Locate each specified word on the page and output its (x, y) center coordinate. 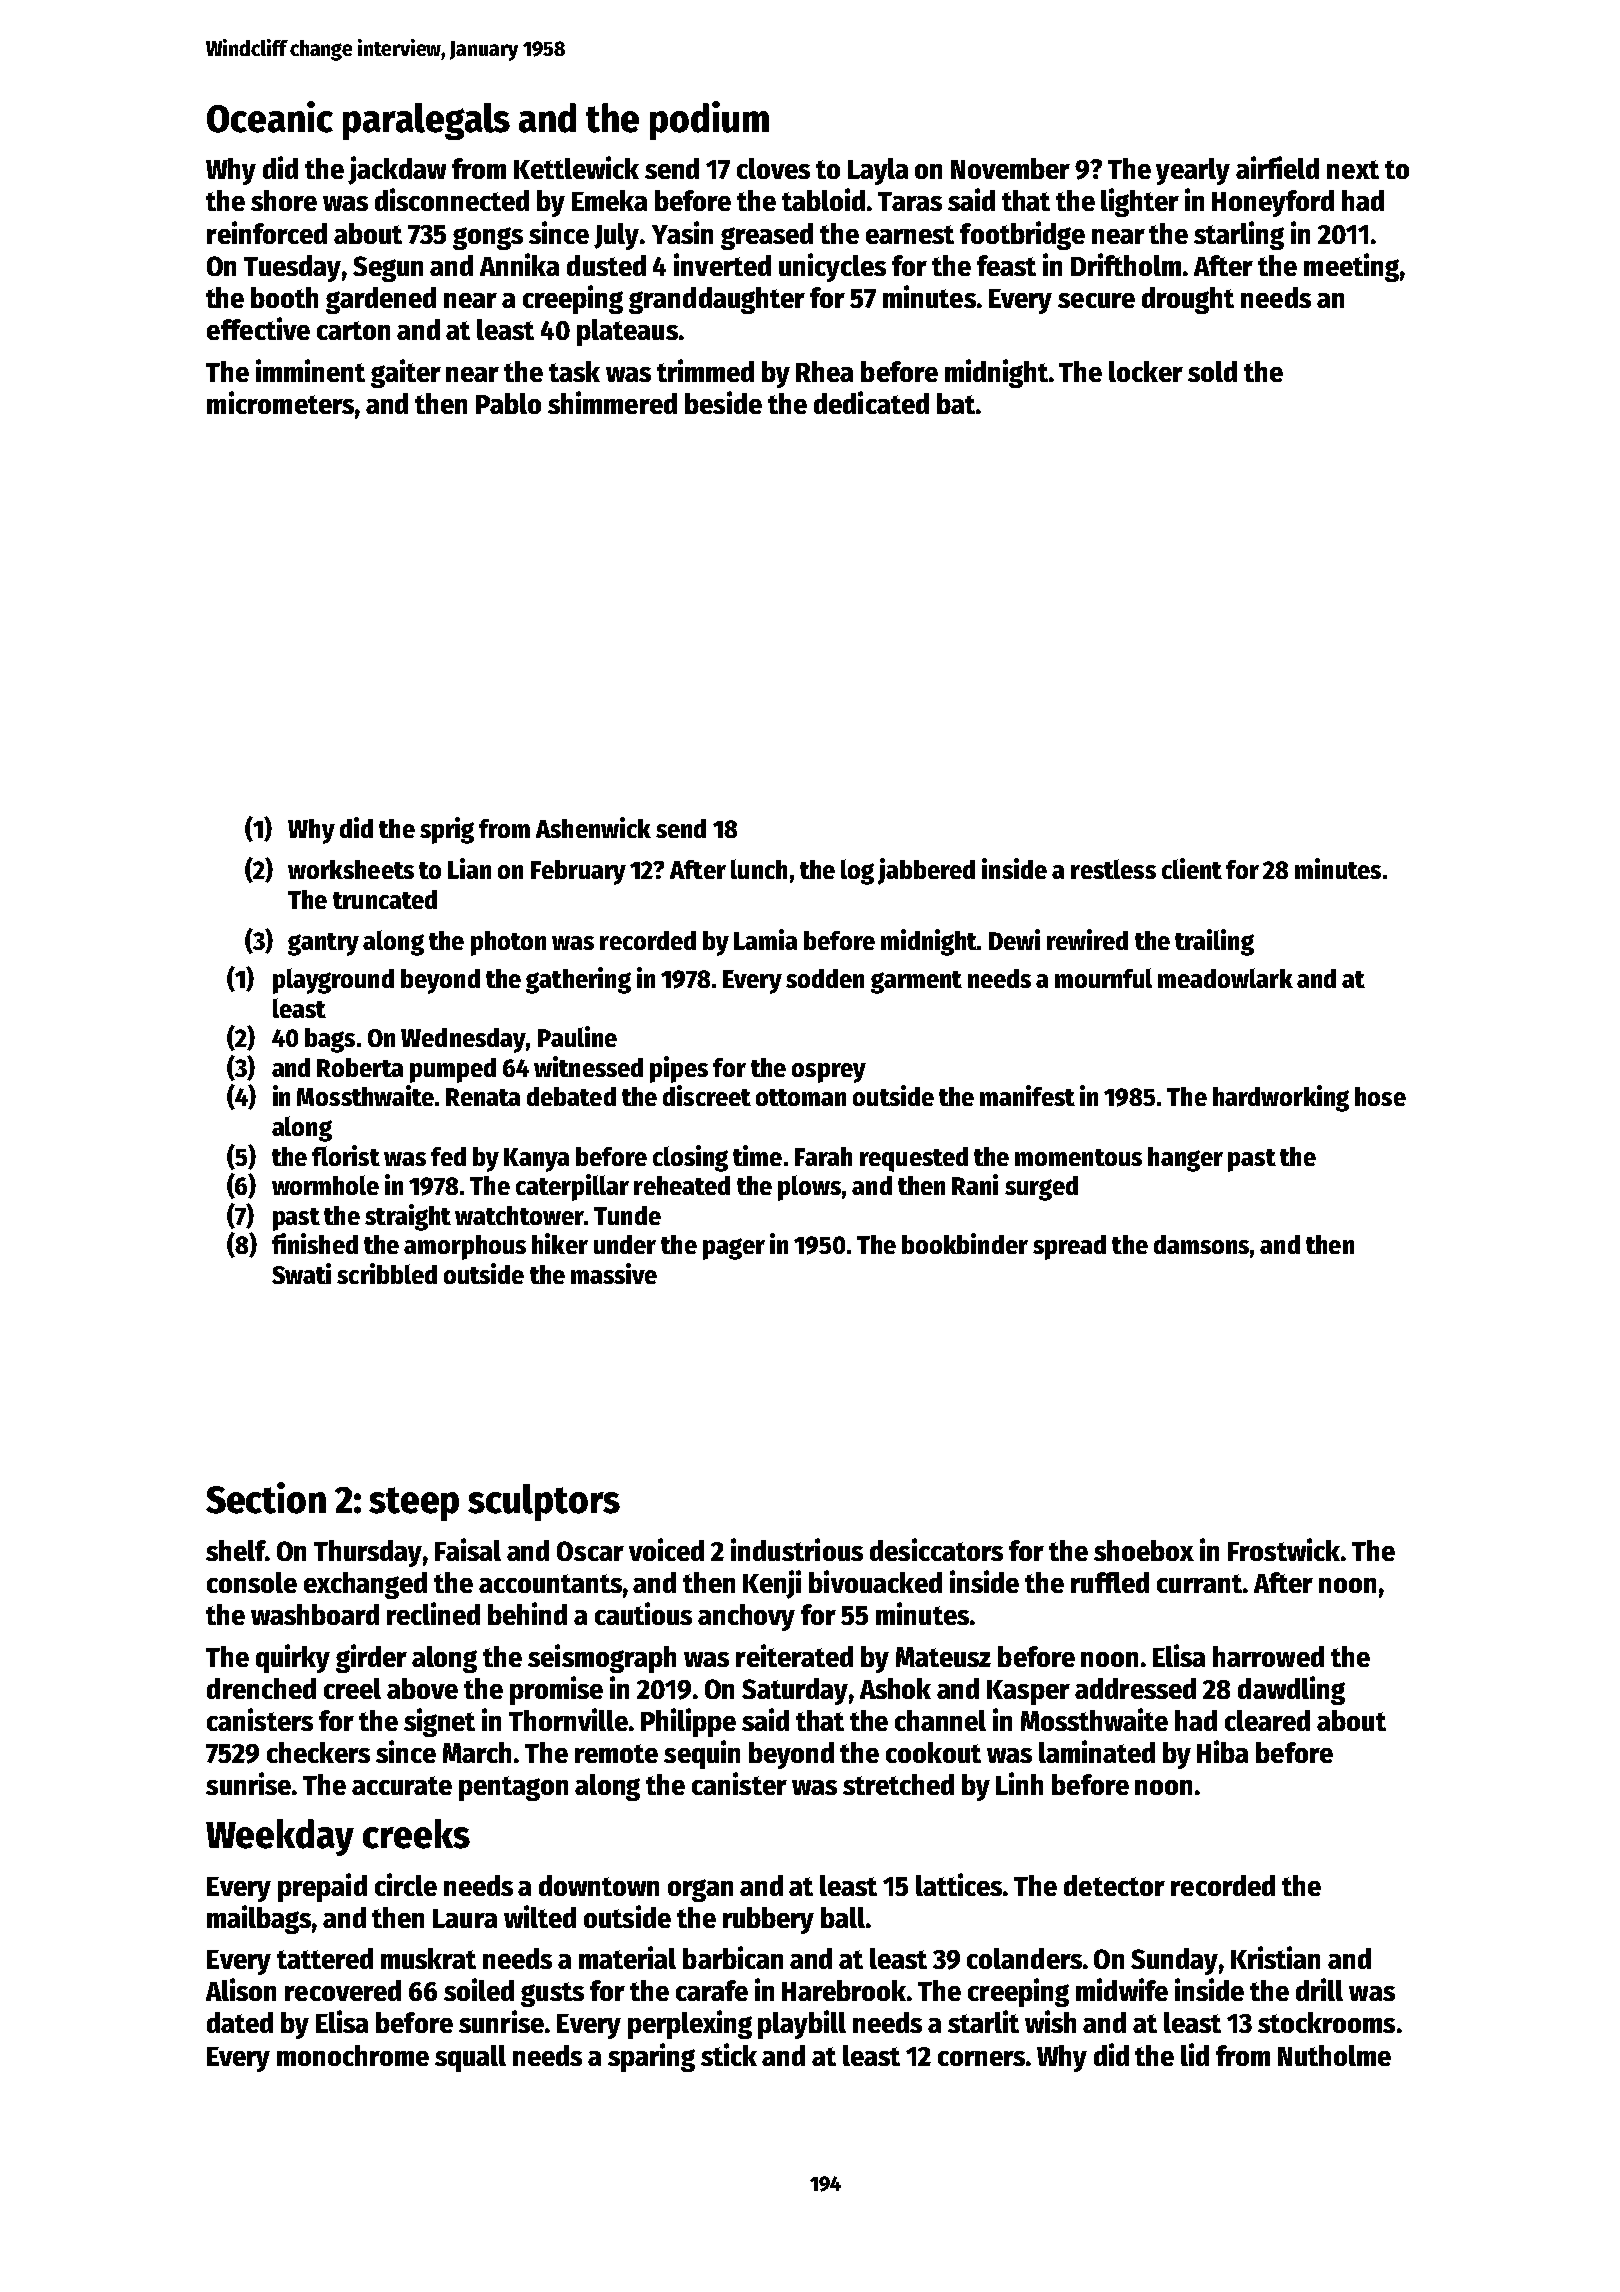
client (1192, 868)
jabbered (926, 871)
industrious (797, 1549)
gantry (323, 944)
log (857, 872)
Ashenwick (593, 827)
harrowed (1268, 1656)
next (1353, 169)
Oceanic (270, 117)
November (1010, 168)
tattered (325, 1958)
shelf (236, 1550)
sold (1212, 371)
